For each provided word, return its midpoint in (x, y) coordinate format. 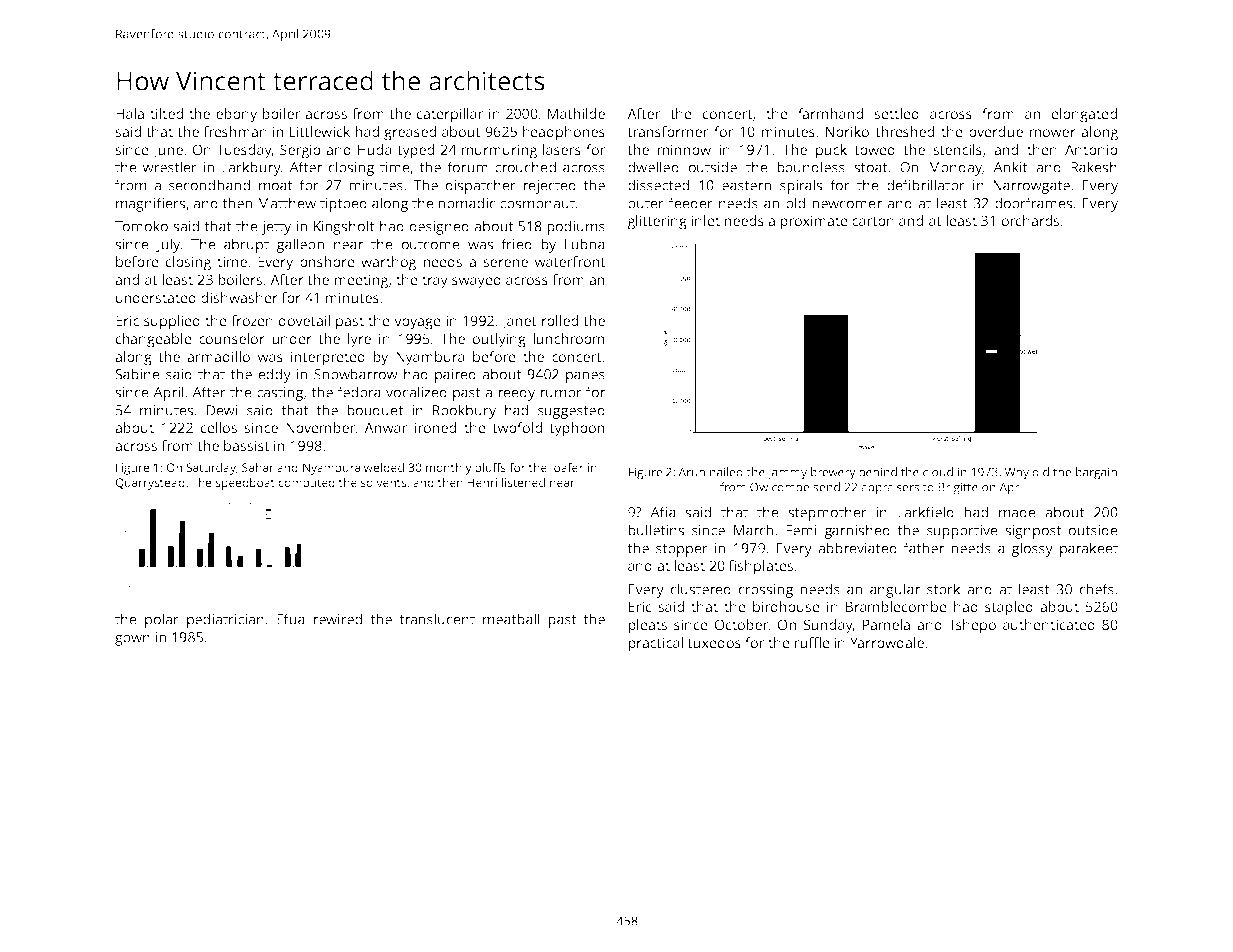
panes (585, 377)
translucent (437, 619)
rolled (560, 320)
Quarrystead (150, 483)
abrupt (246, 245)
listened (523, 482)
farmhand (830, 113)
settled (896, 113)
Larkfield (926, 512)
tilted (166, 113)
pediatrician (225, 620)
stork (944, 589)
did (1040, 472)
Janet (519, 322)
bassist (247, 445)
